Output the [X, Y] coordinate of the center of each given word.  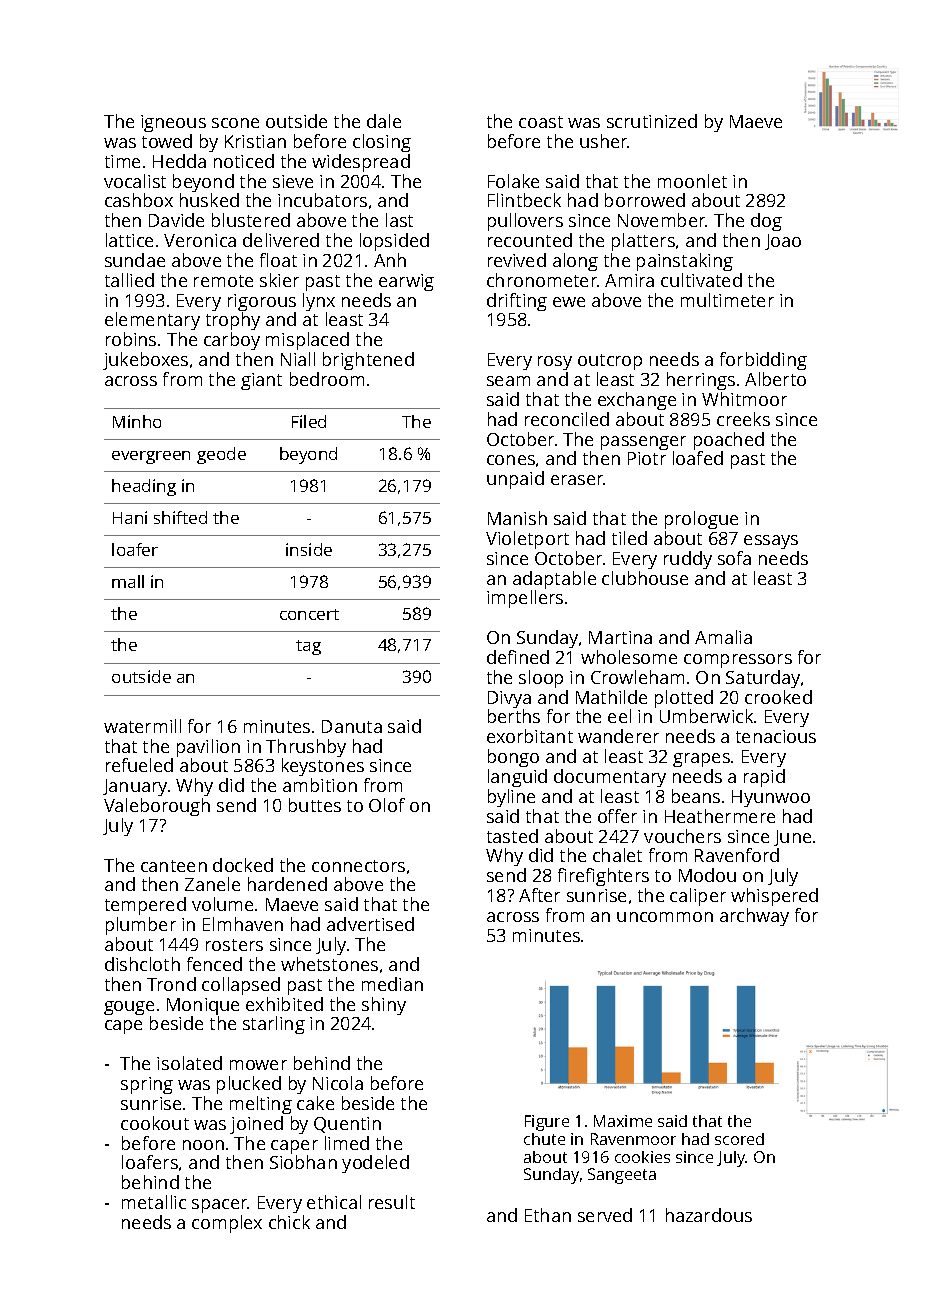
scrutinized [652, 121]
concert [309, 614]
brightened [368, 361]
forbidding [763, 361]
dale [384, 121]
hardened [287, 884]
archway [754, 917]
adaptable [554, 580]
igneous [173, 123]
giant [261, 381]
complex [227, 1224]
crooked [778, 697]
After [539, 895]
